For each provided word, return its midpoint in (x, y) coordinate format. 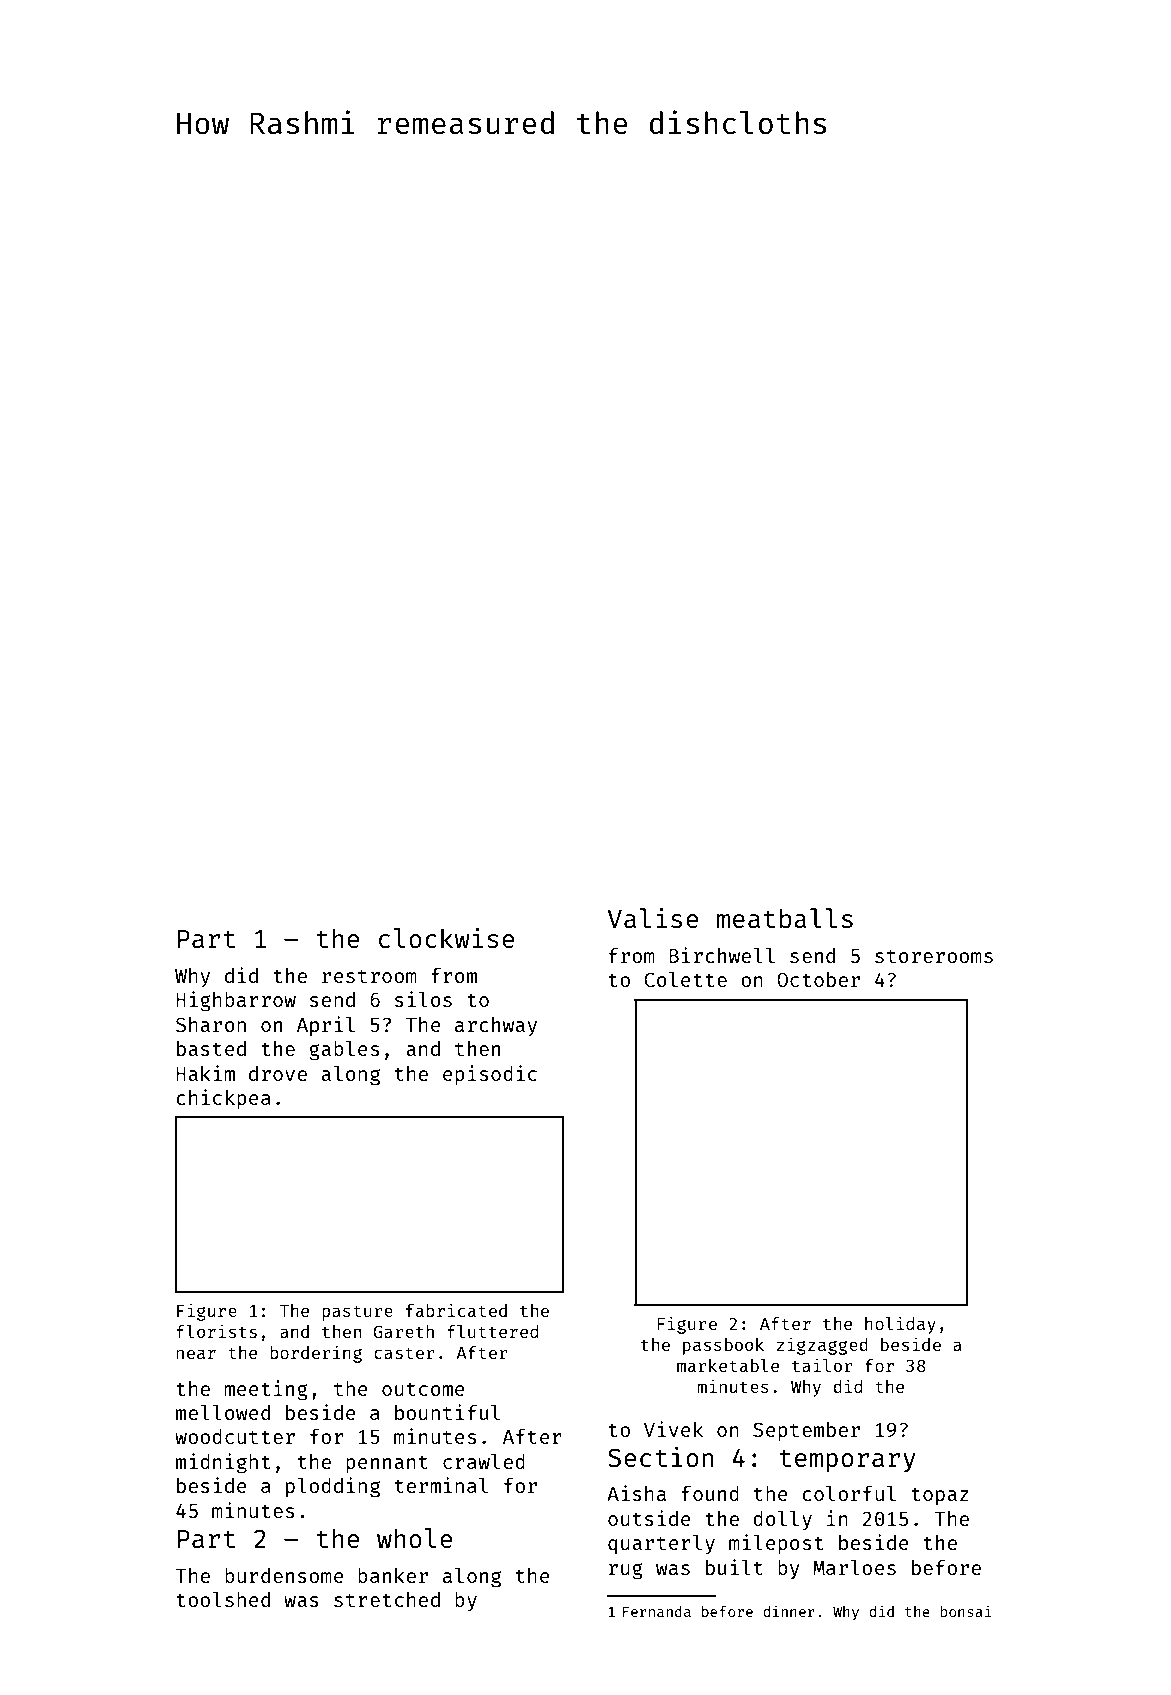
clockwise (447, 938)
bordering (316, 1354)
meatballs (785, 918)
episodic (490, 1075)
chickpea (224, 1099)
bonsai (966, 1611)
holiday (900, 1325)
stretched (387, 1599)
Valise (653, 918)
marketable (728, 1365)
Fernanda (657, 1611)
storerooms (934, 956)
